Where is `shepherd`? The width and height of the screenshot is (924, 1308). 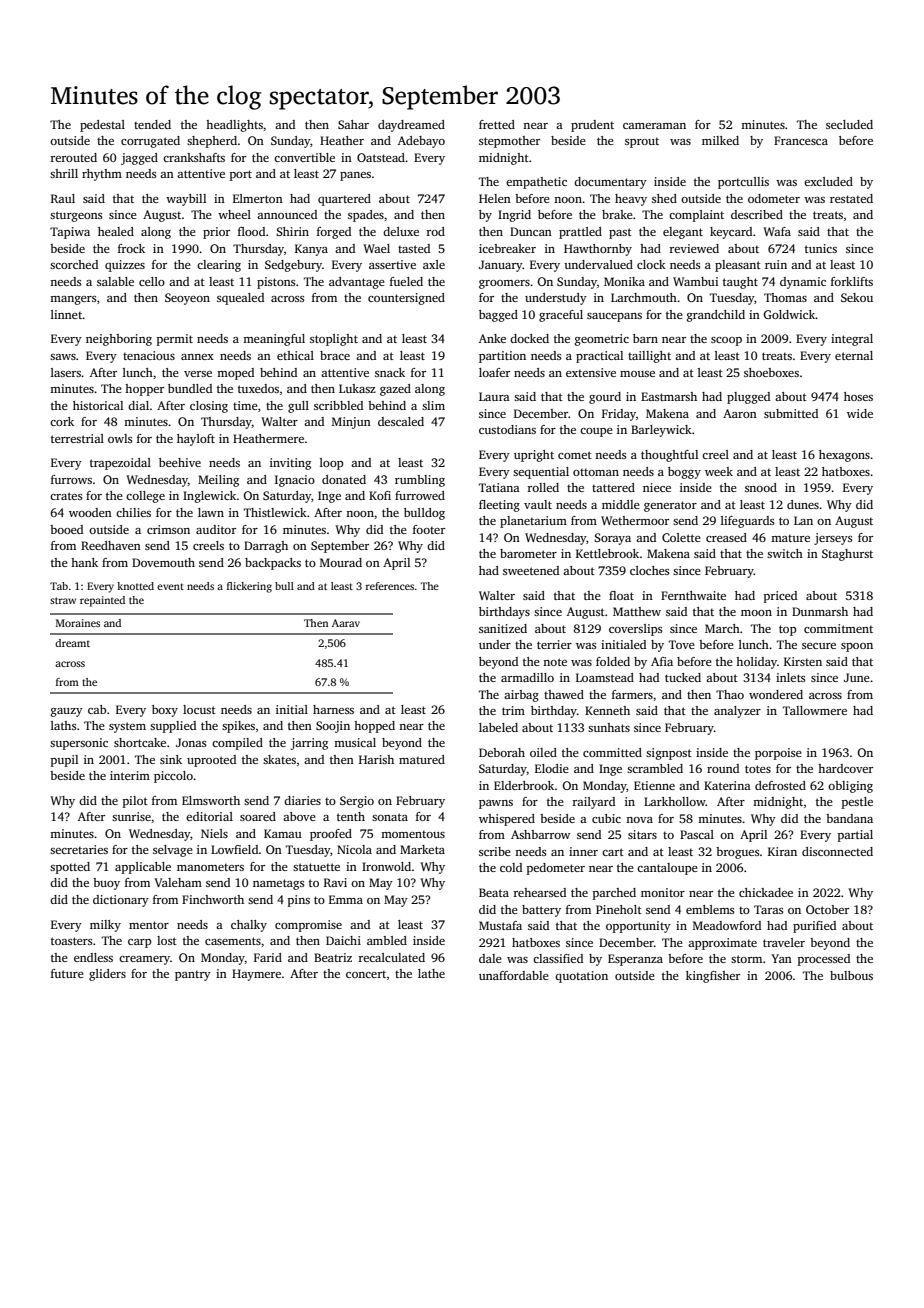 shepherd is located at coordinates (212, 142).
